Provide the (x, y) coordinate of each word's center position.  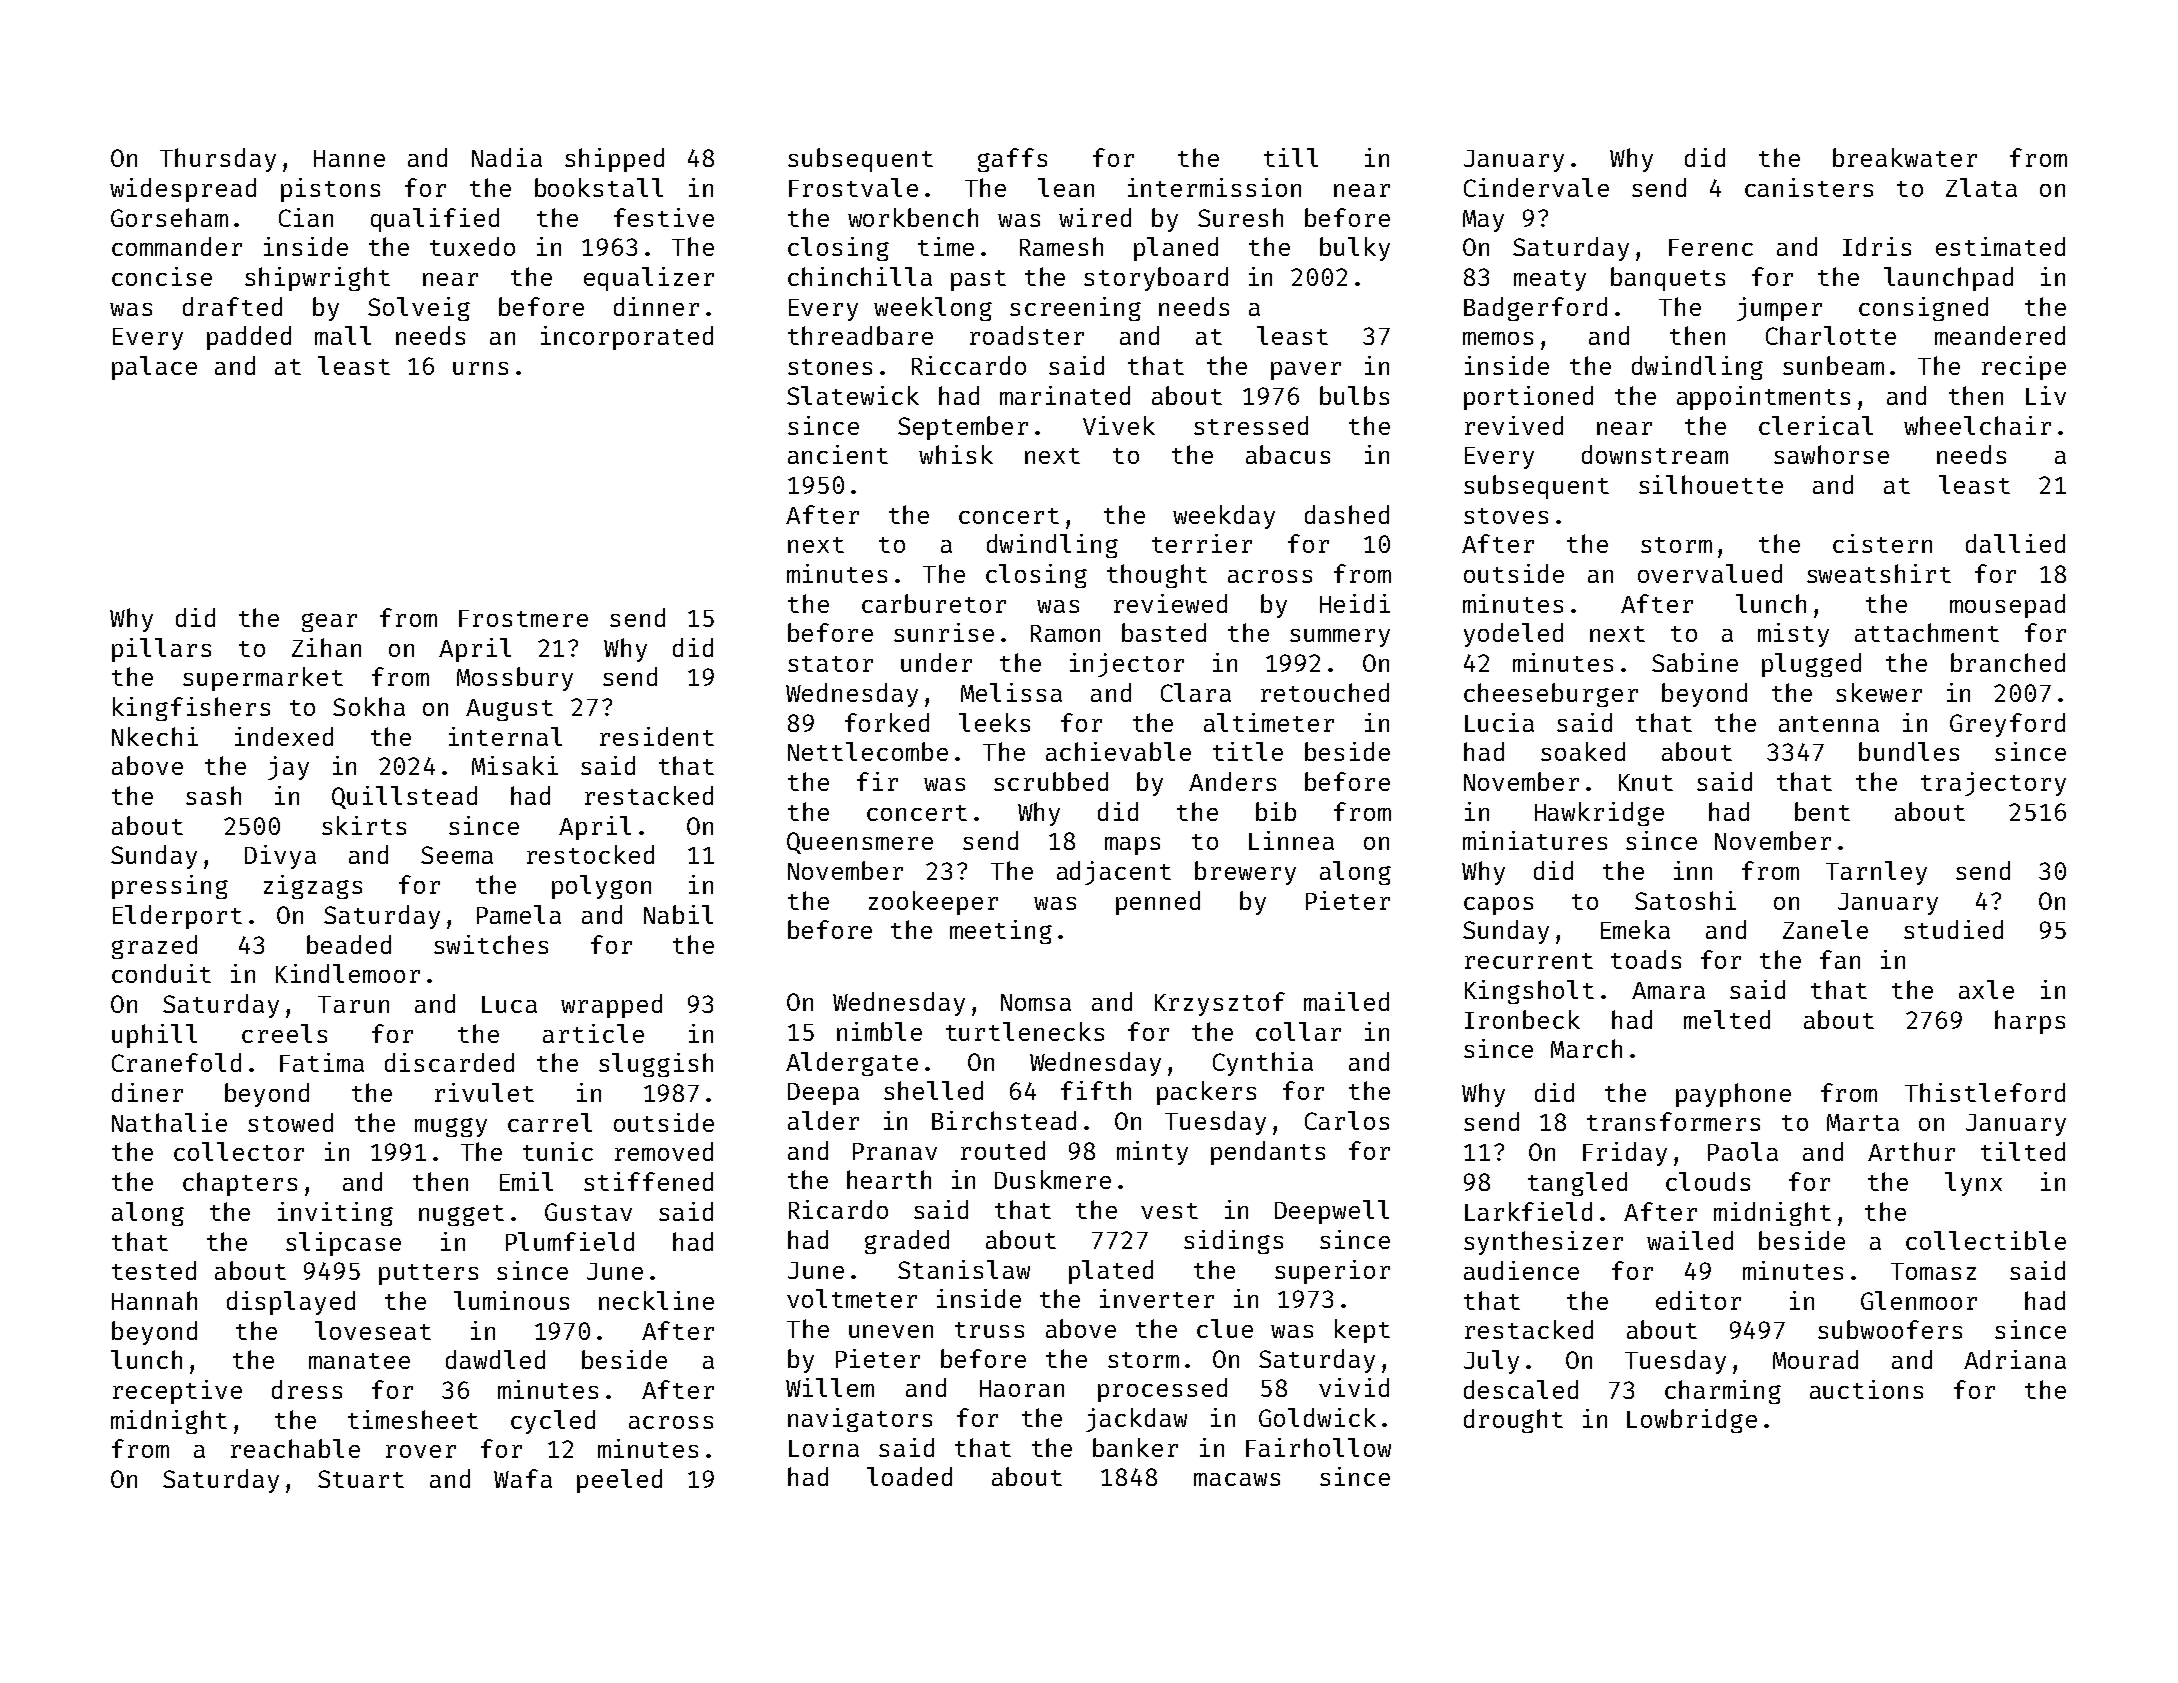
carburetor (934, 603)
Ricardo (838, 1209)
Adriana (2015, 1359)
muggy (451, 1127)
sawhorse (1831, 454)
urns (480, 368)
